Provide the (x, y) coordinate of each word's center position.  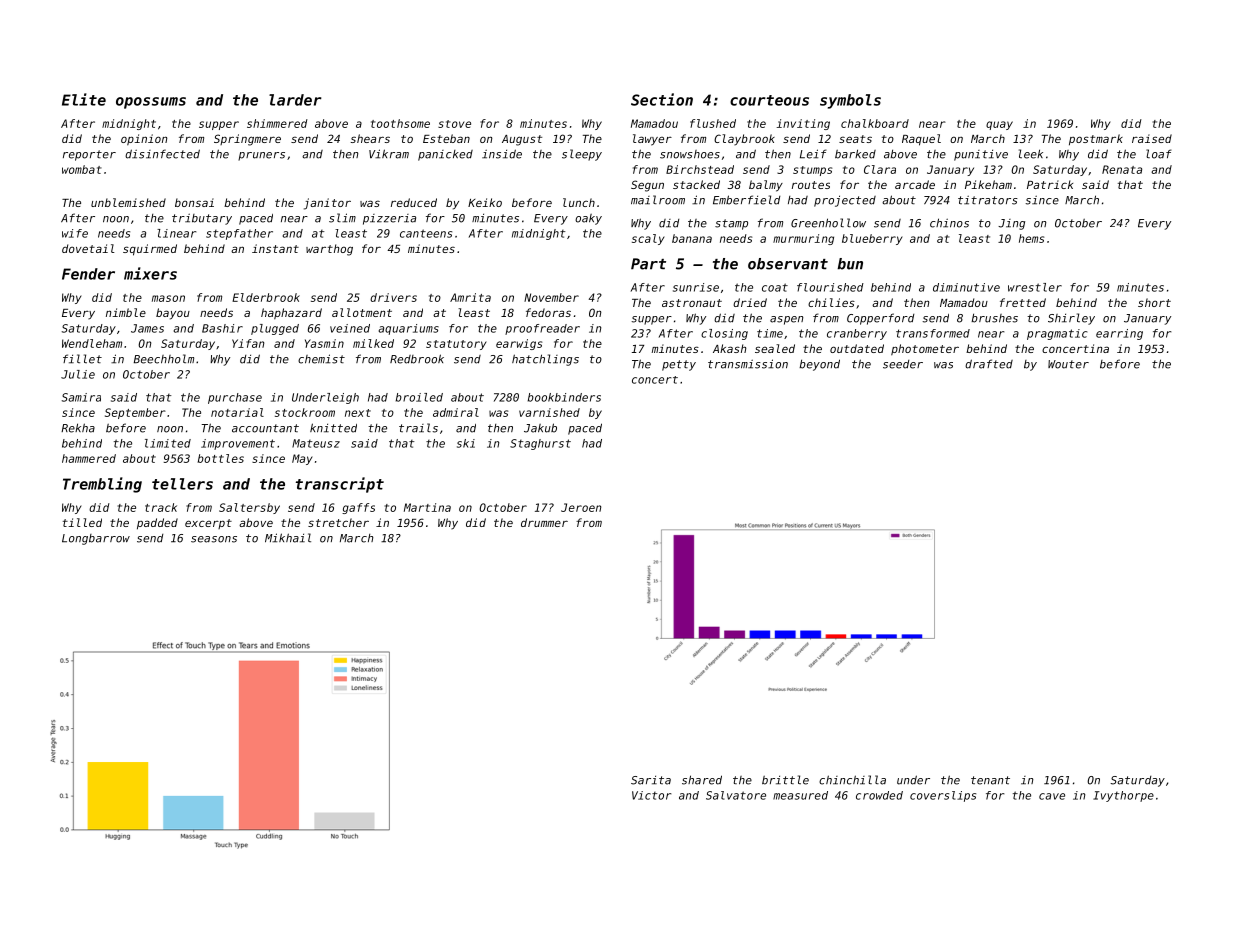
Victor (651, 795)
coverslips (943, 796)
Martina (427, 507)
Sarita (651, 780)
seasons (214, 539)
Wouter (1068, 364)
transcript (340, 485)
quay (999, 125)
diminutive (966, 287)
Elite (84, 99)
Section (662, 99)
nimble (126, 312)
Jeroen (581, 507)
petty (679, 365)
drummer (544, 522)
